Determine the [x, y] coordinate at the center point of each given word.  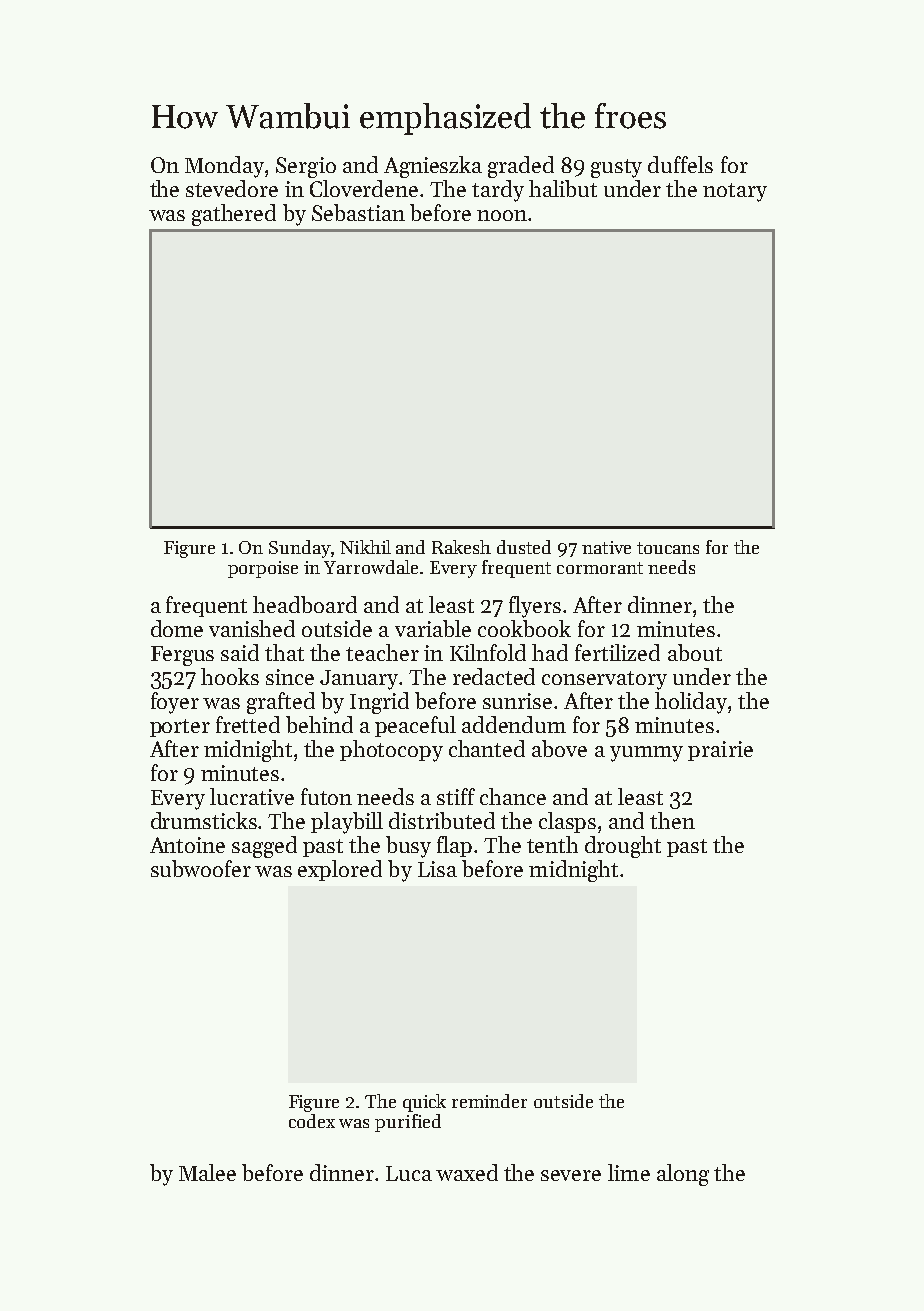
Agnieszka [433, 167]
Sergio [306, 167]
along [683, 1175]
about [695, 652]
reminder [489, 1101]
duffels [680, 164]
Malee [207, 1172]
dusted [524, 547]
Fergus [182, 656]
